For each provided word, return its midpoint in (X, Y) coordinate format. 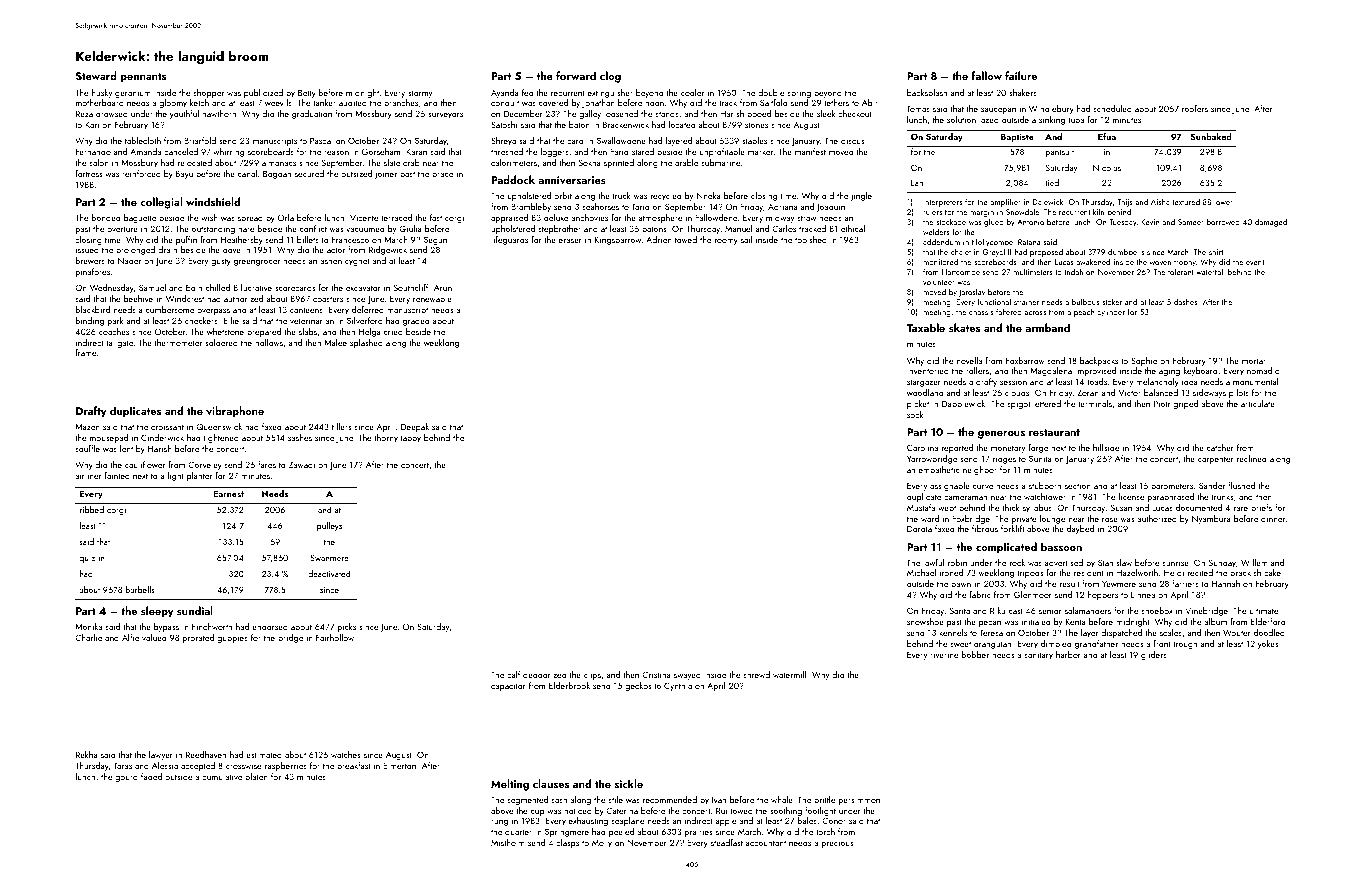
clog (610, 77)
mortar (1254, 361)
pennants (143, 78)
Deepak (415, 427)
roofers (1195, 108)
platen (256, 777)
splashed (366, 343)
